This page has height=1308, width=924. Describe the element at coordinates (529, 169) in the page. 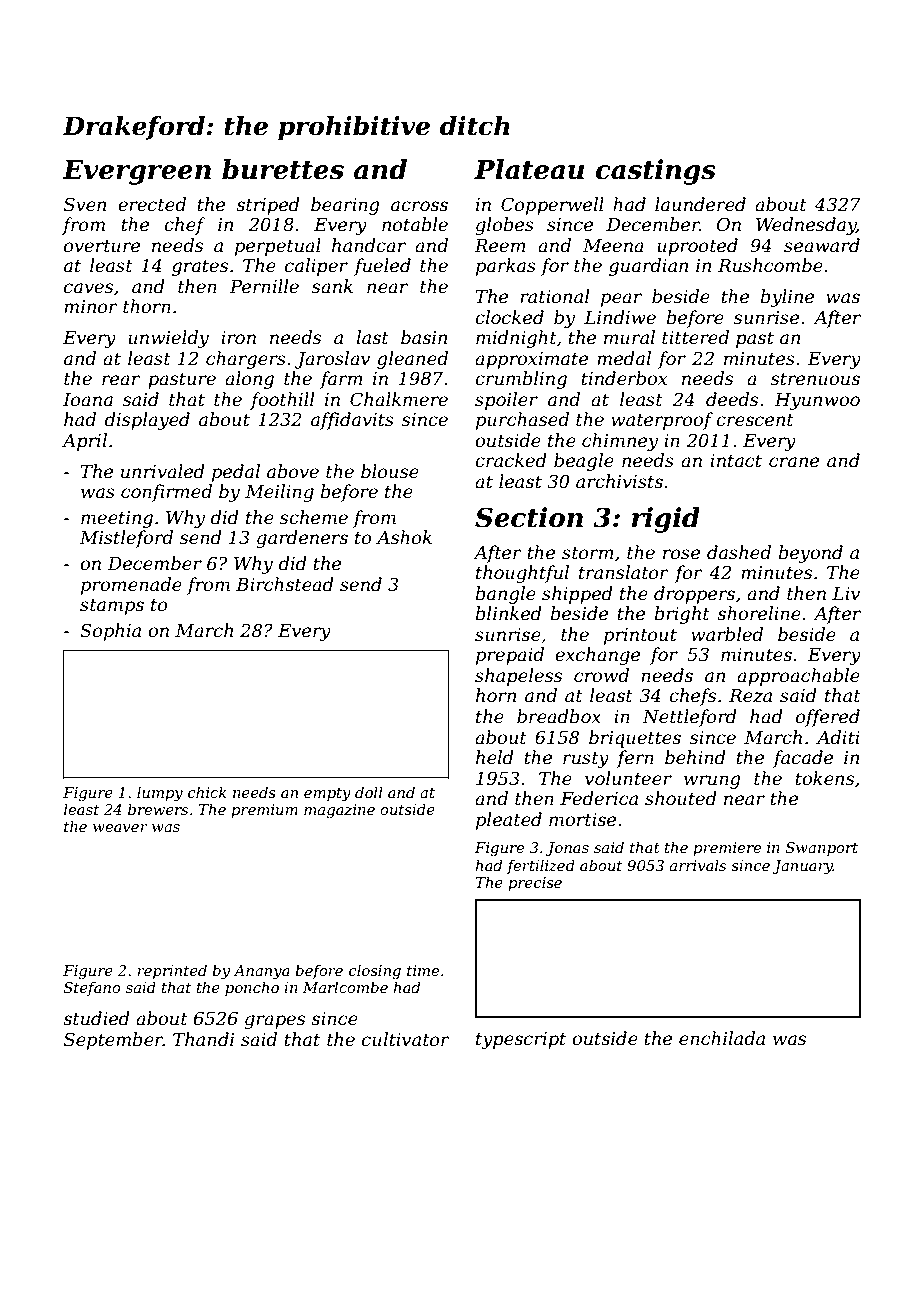

I see `Plateau` at that location.
